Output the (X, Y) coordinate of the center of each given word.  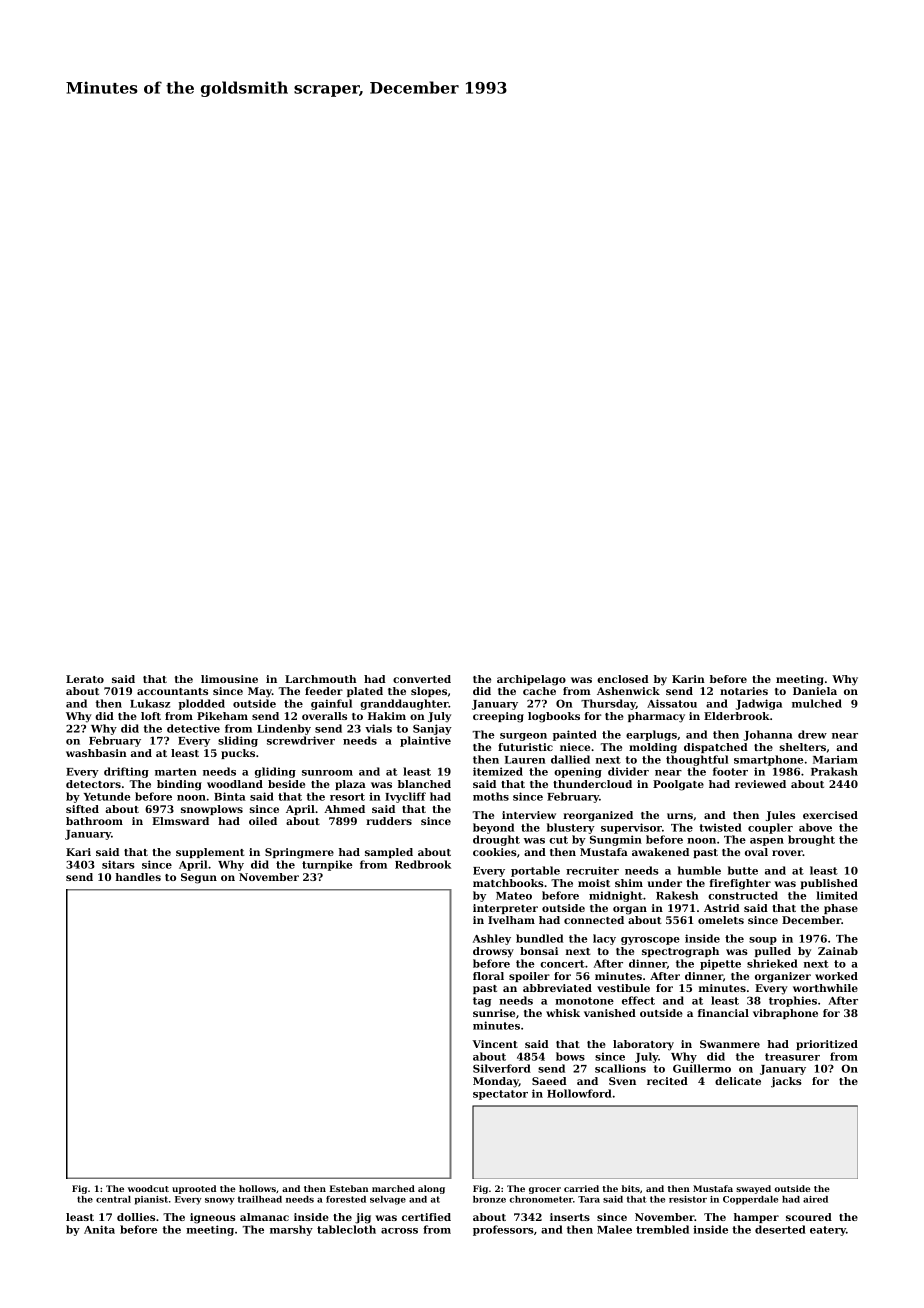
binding (179, 785)
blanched (424, 784)
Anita (99, 1229)
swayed (753, 1189)
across (399, 1231)
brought (811, 840)
